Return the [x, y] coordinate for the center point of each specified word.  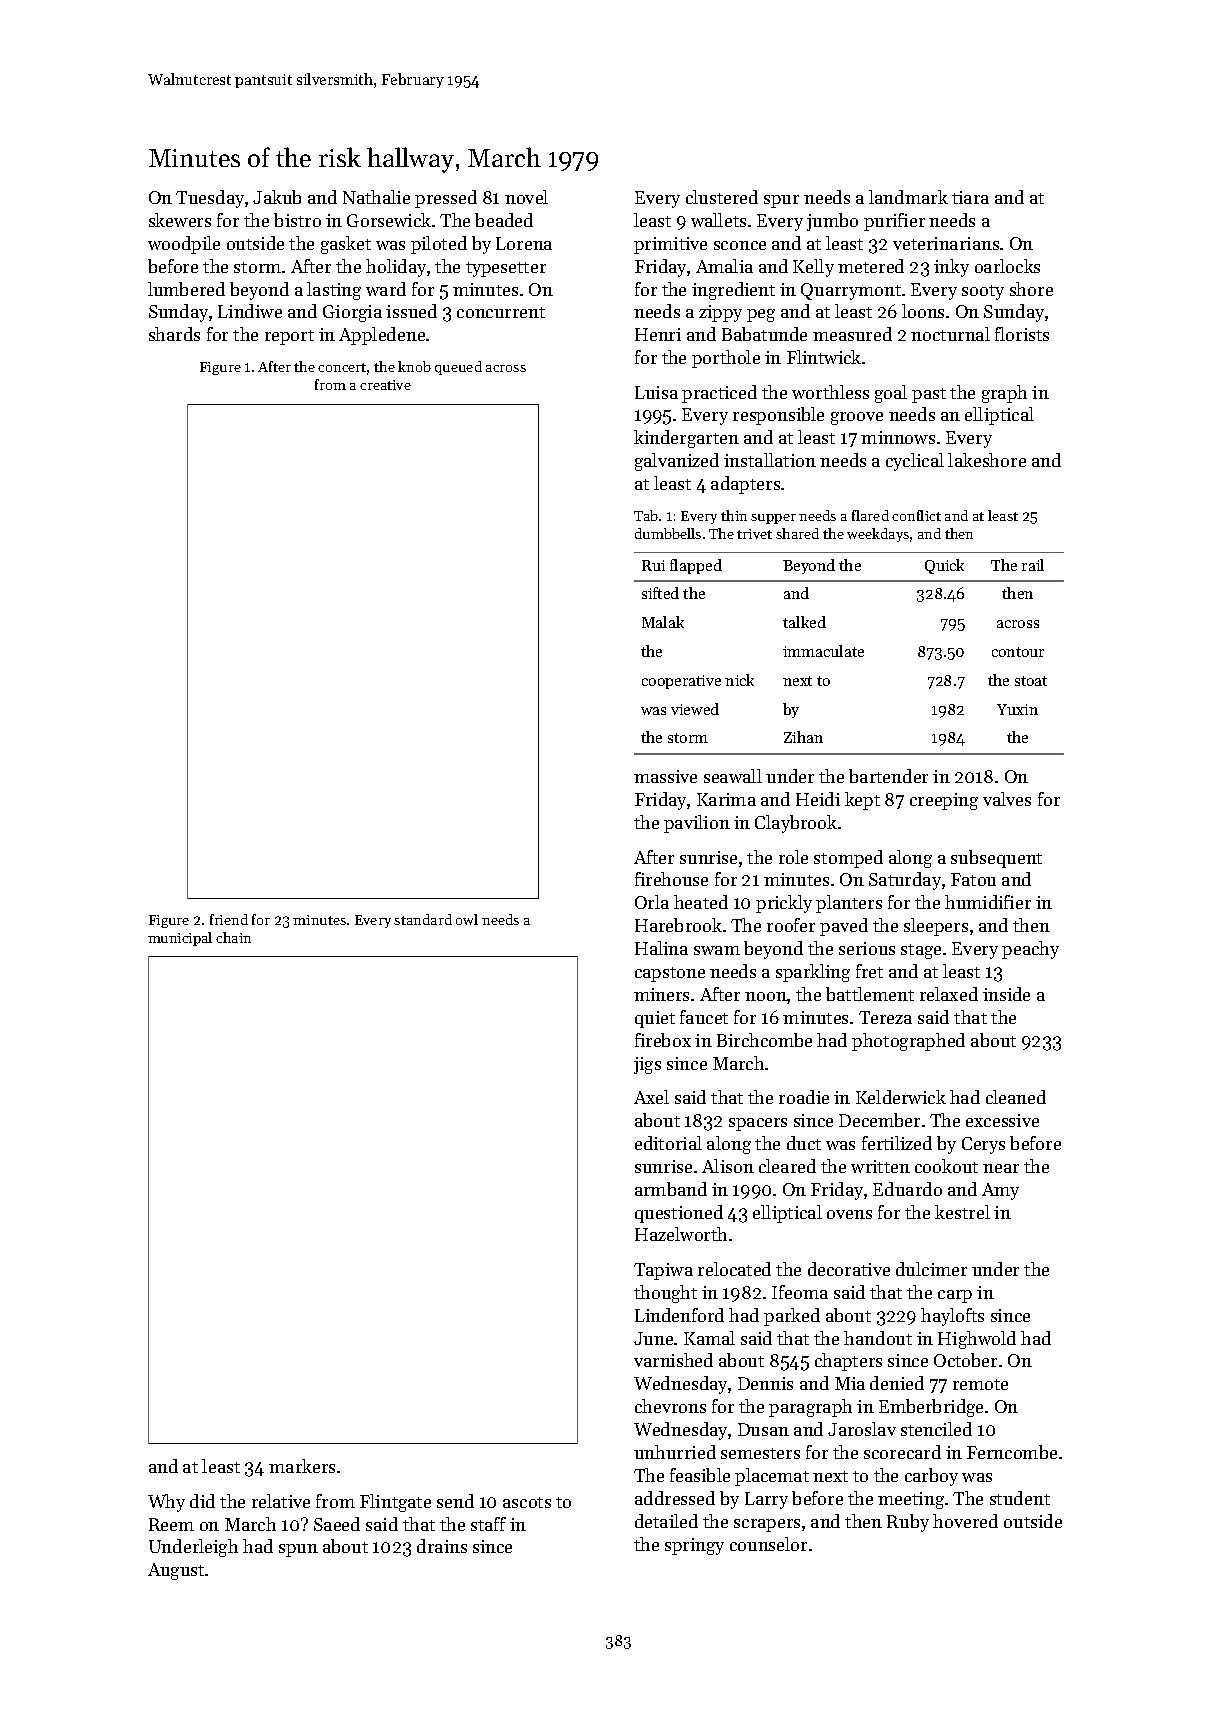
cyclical [915, 462]
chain [233, 937]
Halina [661, 948]
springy [694, 1546]
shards [174, 334]
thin [734, 515]
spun [298, 1550]
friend [229, 919]
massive [665, 776]
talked [804, 622]
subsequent [996, 859]
